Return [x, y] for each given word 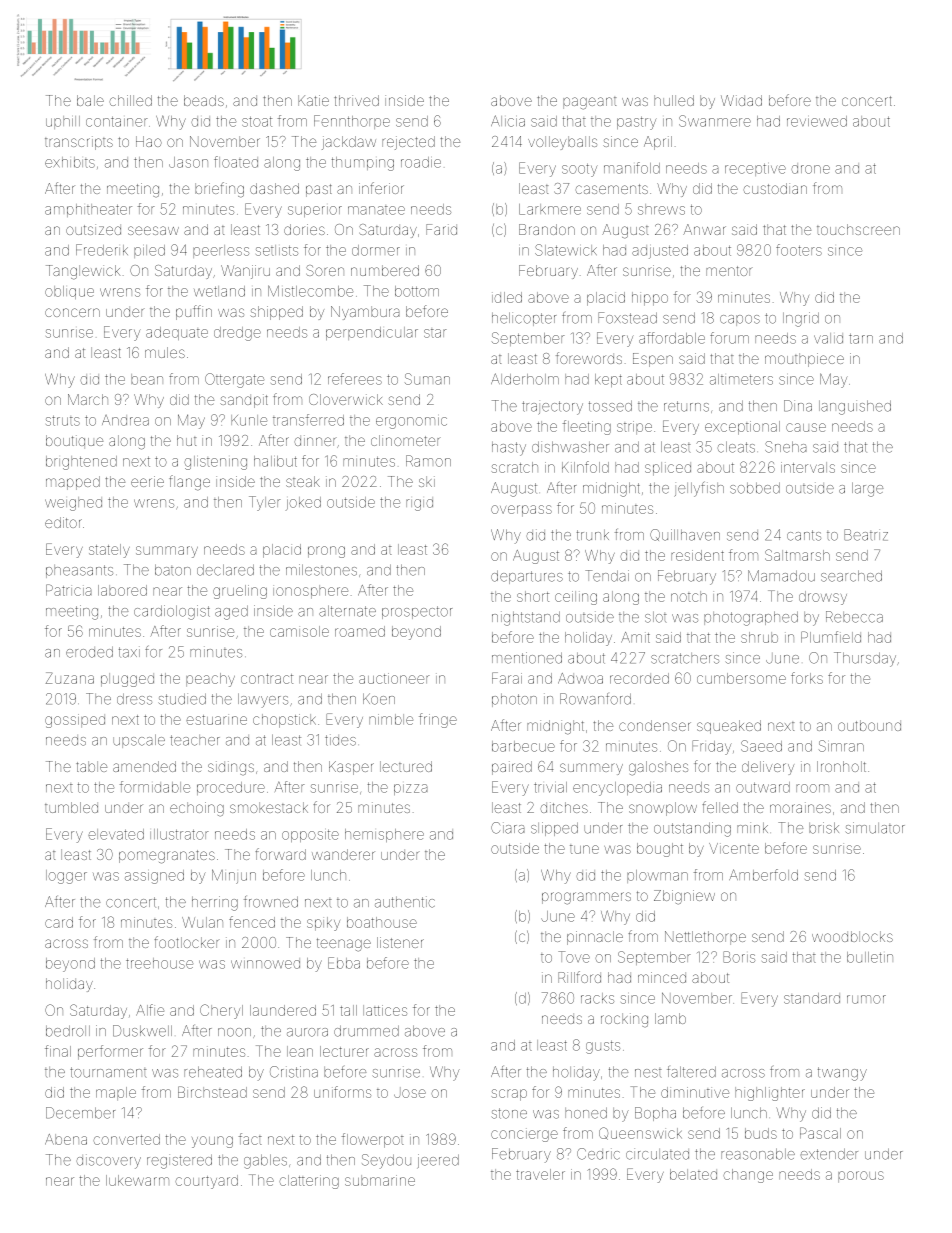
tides [340, 740]
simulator [875, 828]
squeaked [729, 727]
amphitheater [88, 210]
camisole [299, 631]
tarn [861, 338]
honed [586, 1113]
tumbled [71, 807]
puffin [194, 312]
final [58, 1051]
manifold [632, 168]
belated [693, 1174]
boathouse [382, 922]
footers [799, 250]
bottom [417, 291]
